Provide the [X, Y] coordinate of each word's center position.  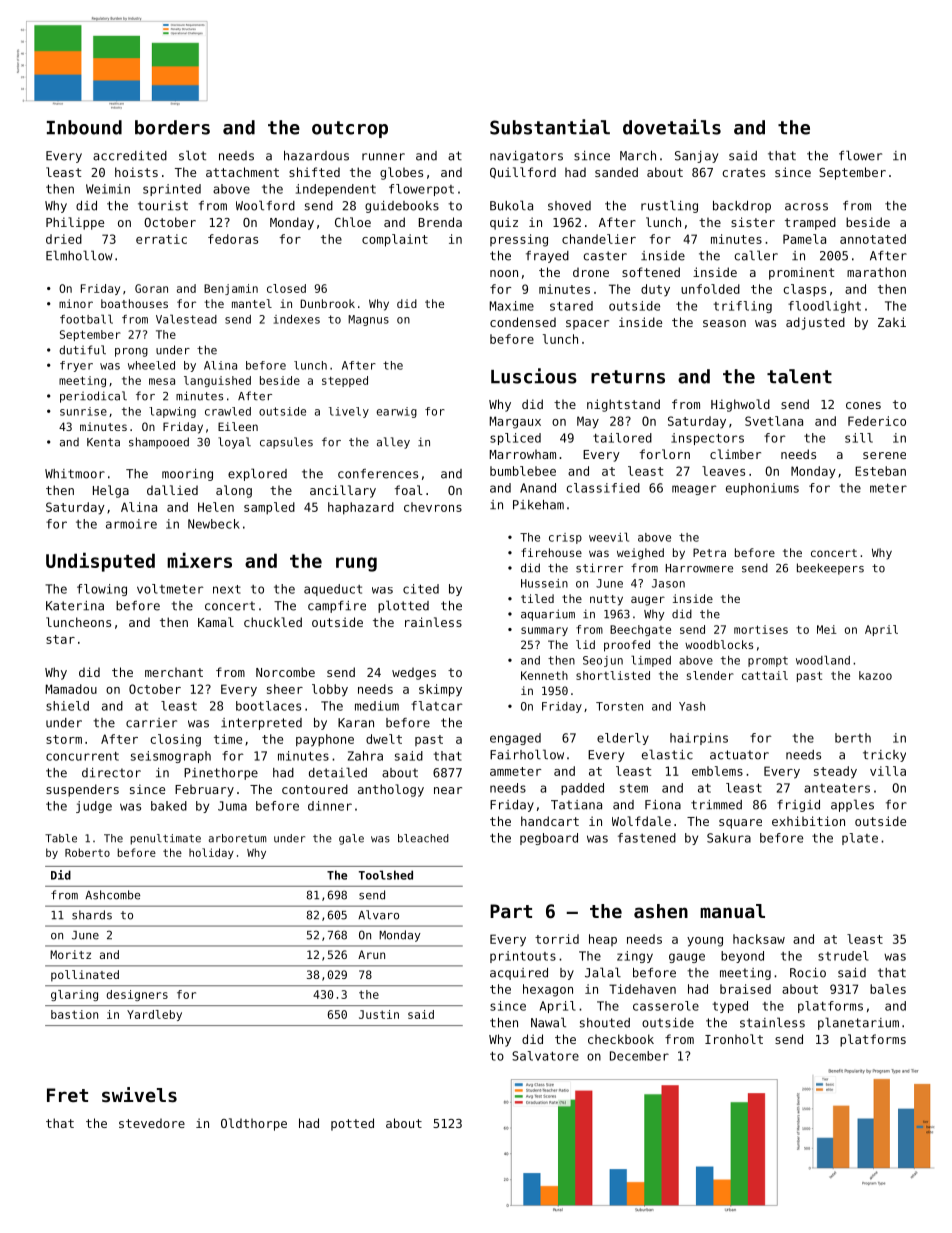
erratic [161, 239]
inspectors [707, 439]
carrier [151, 723]
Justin [379, 1014]
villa [888, 771]
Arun [371, 954]
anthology [391, 790]
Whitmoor [75, 474]
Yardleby [154, 1015]
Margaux [515, 422]
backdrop [742, 207]
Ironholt [734, 1039]
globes [401, 173]
